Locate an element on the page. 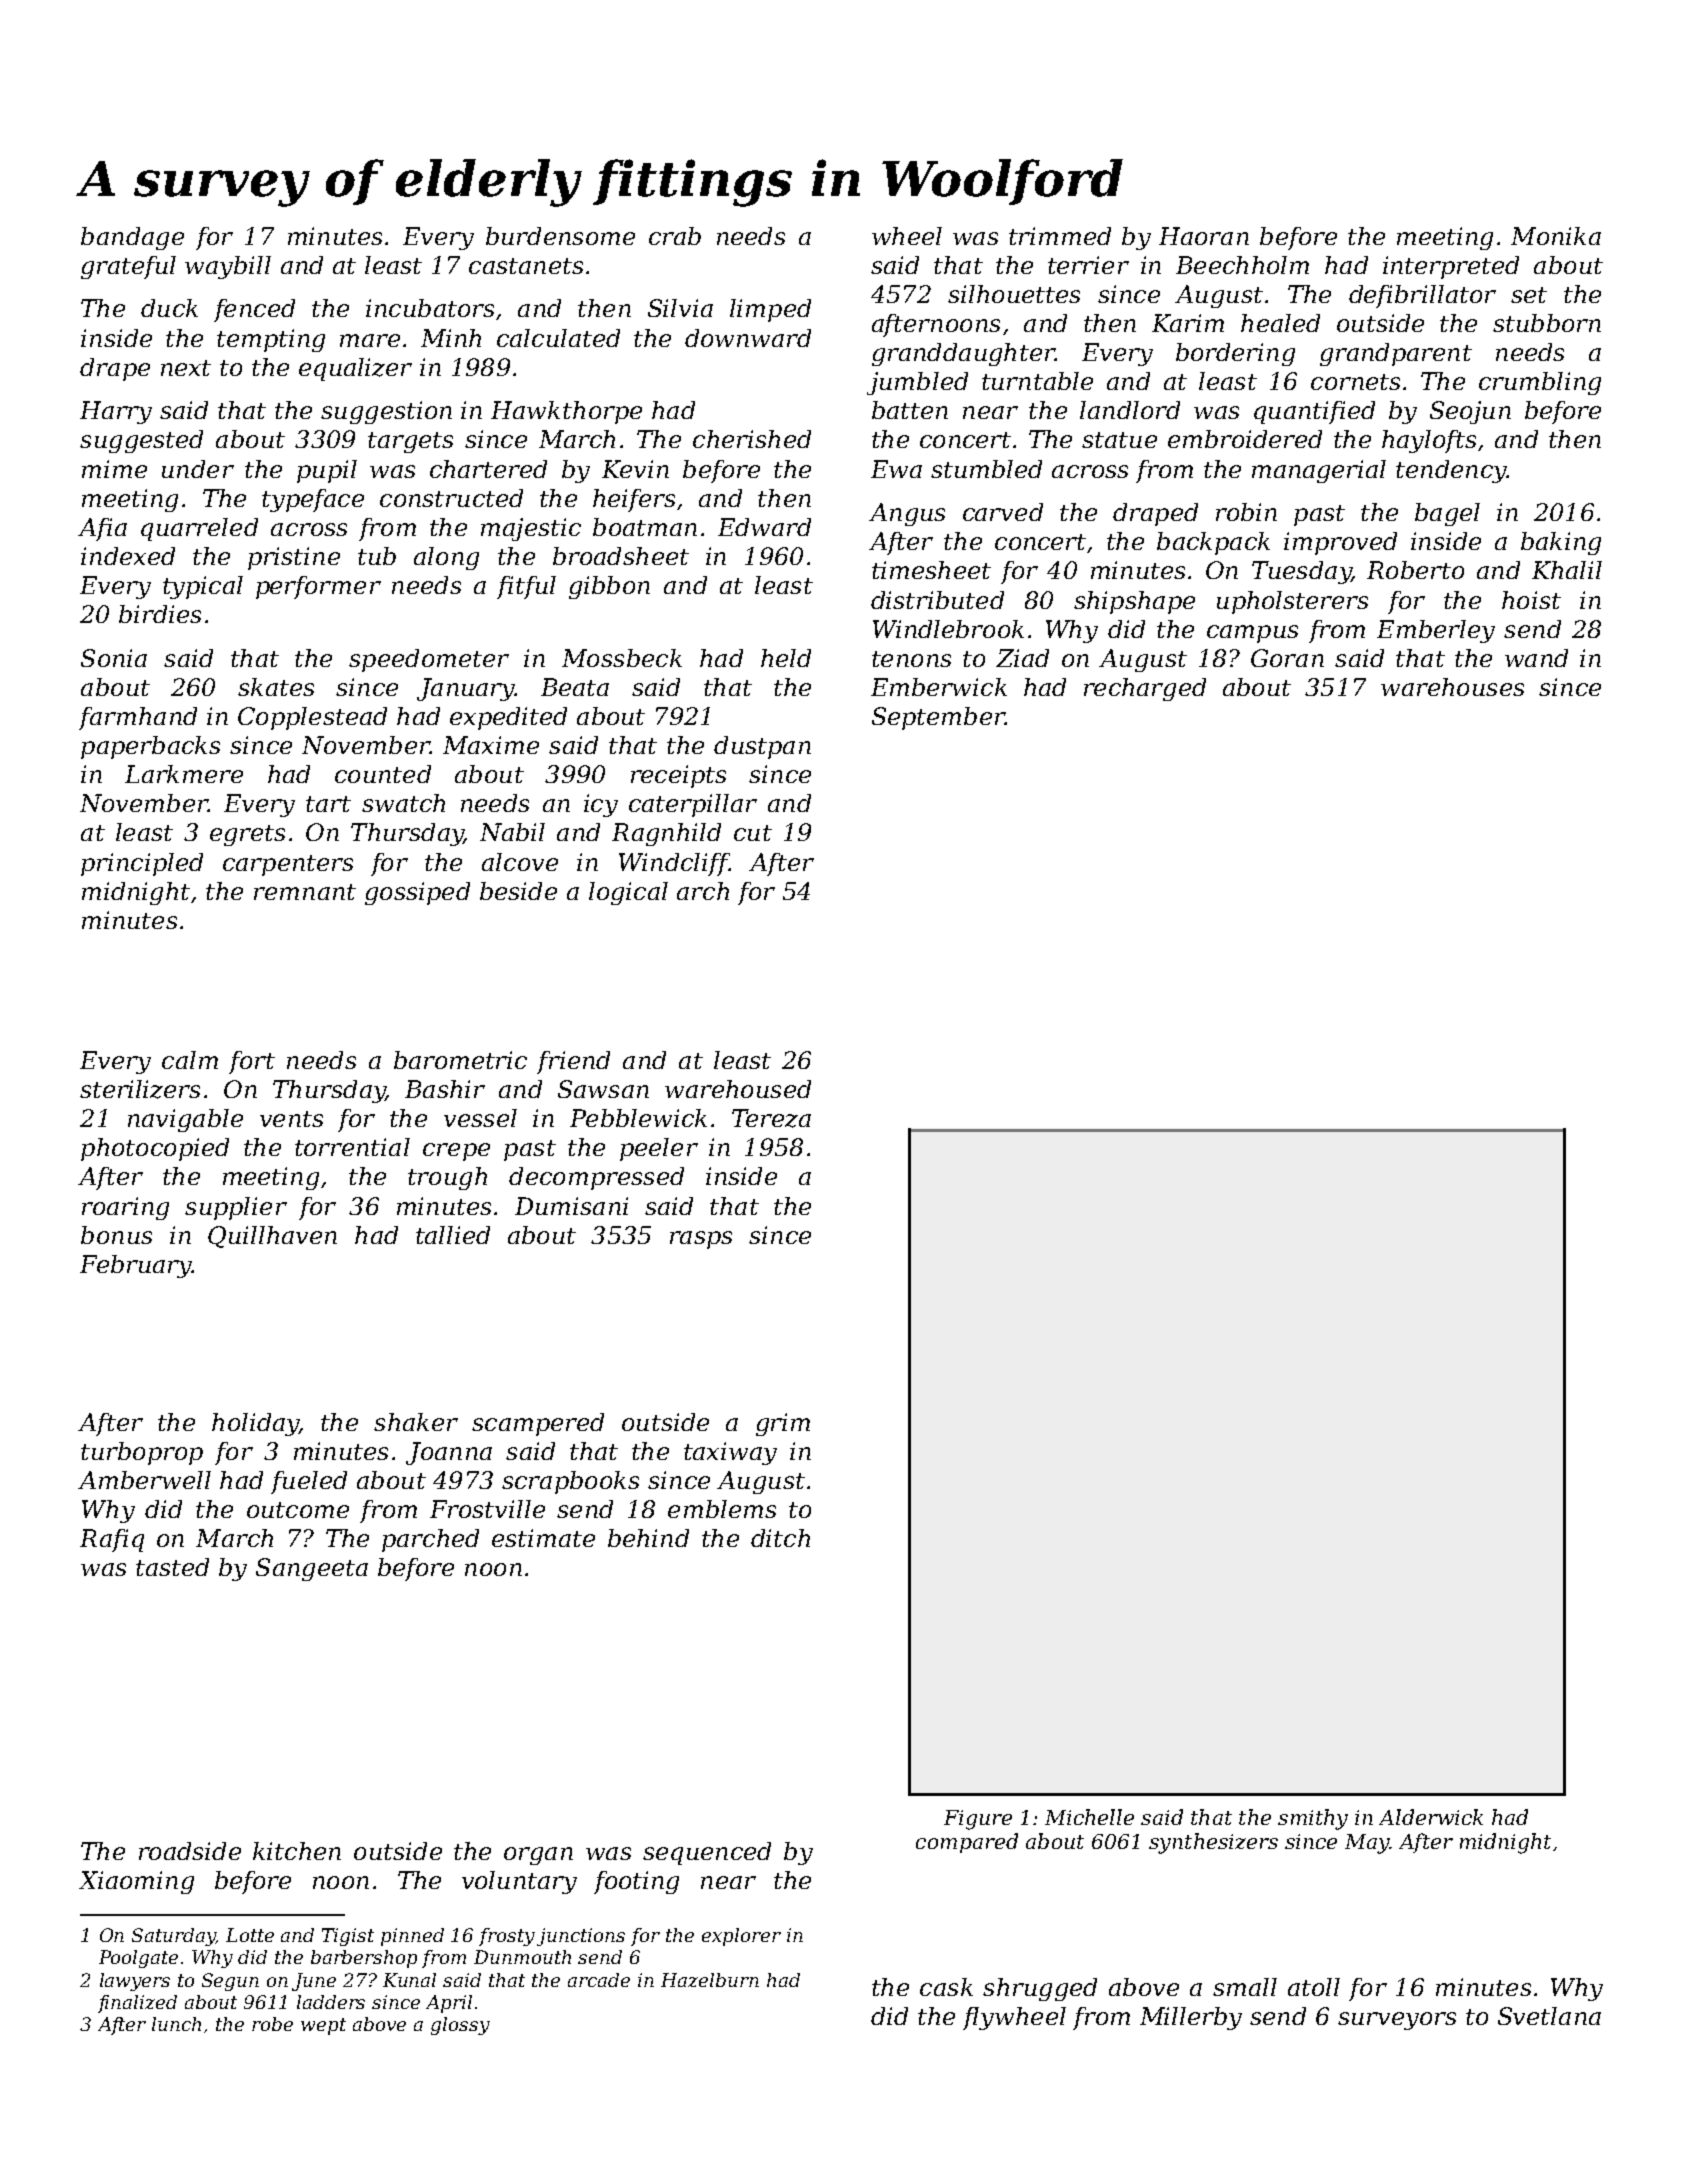 Image resolution: width=1683 pixels, height=2178 pixels. gossiped is located at coordinates (417, 893).
